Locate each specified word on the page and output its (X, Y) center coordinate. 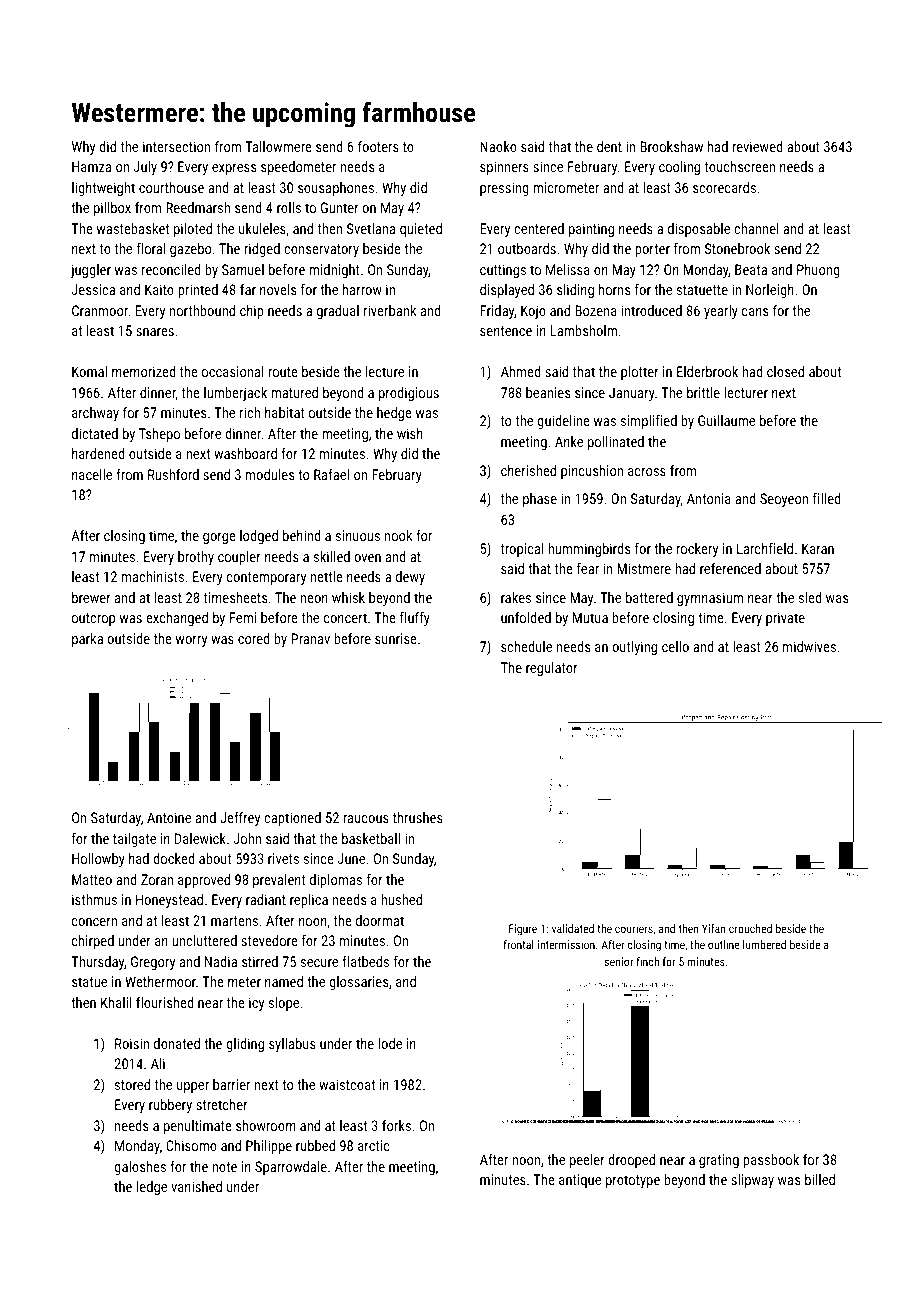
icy (256, 1004)
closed (785, 371)
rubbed (315, 1145)
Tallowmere (278, 146)
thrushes (418, 817)
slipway (752, 1181)
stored (132, 1084)
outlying (634, 648)
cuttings (503, 271)
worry (191, 641)
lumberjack (235, 394)
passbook (771, 1161)
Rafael (331, 474)
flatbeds (365, 961)
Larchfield (765, 548)
